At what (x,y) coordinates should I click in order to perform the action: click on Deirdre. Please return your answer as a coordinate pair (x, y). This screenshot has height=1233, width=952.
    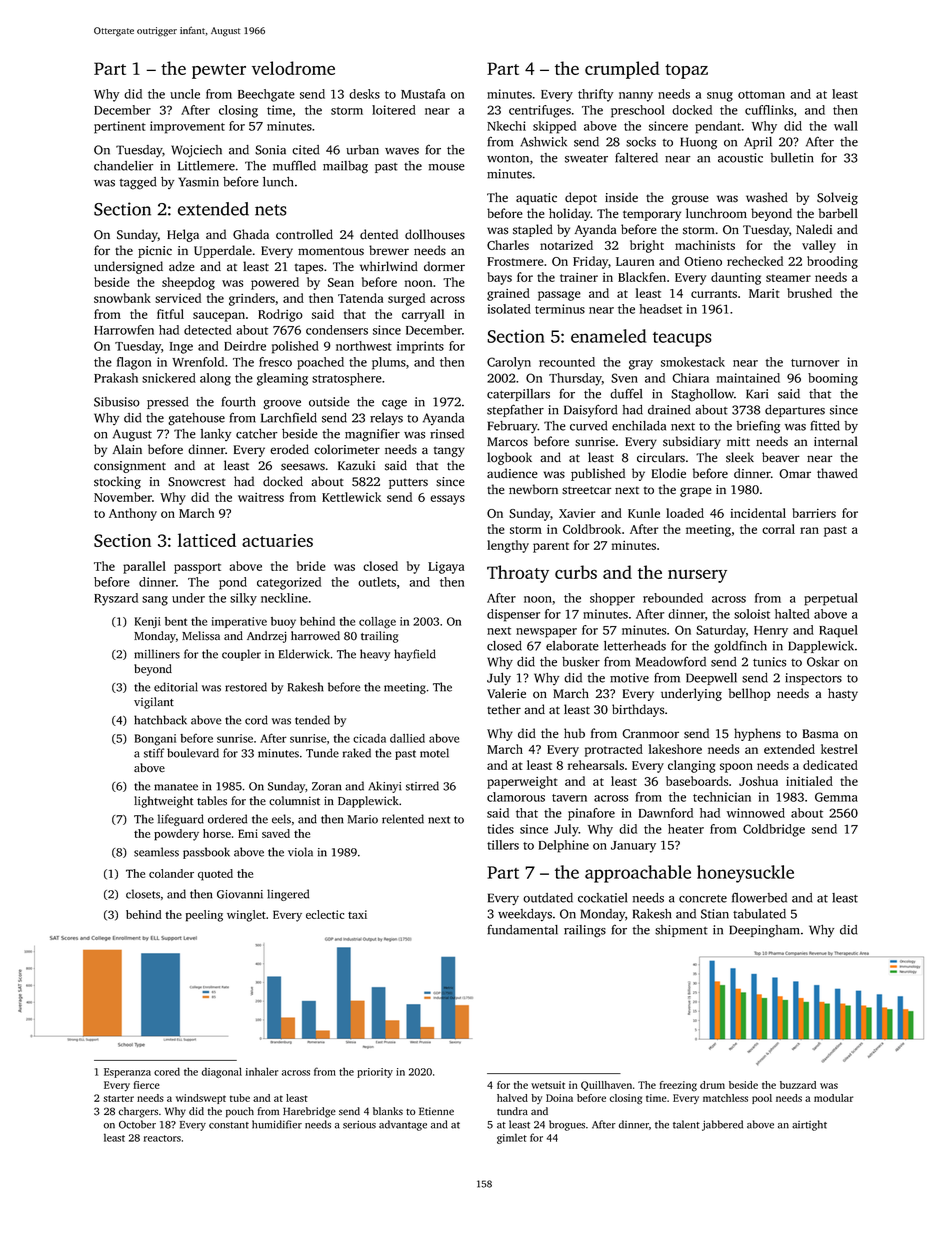
    Looking at the image, I should click on (245, 346).
